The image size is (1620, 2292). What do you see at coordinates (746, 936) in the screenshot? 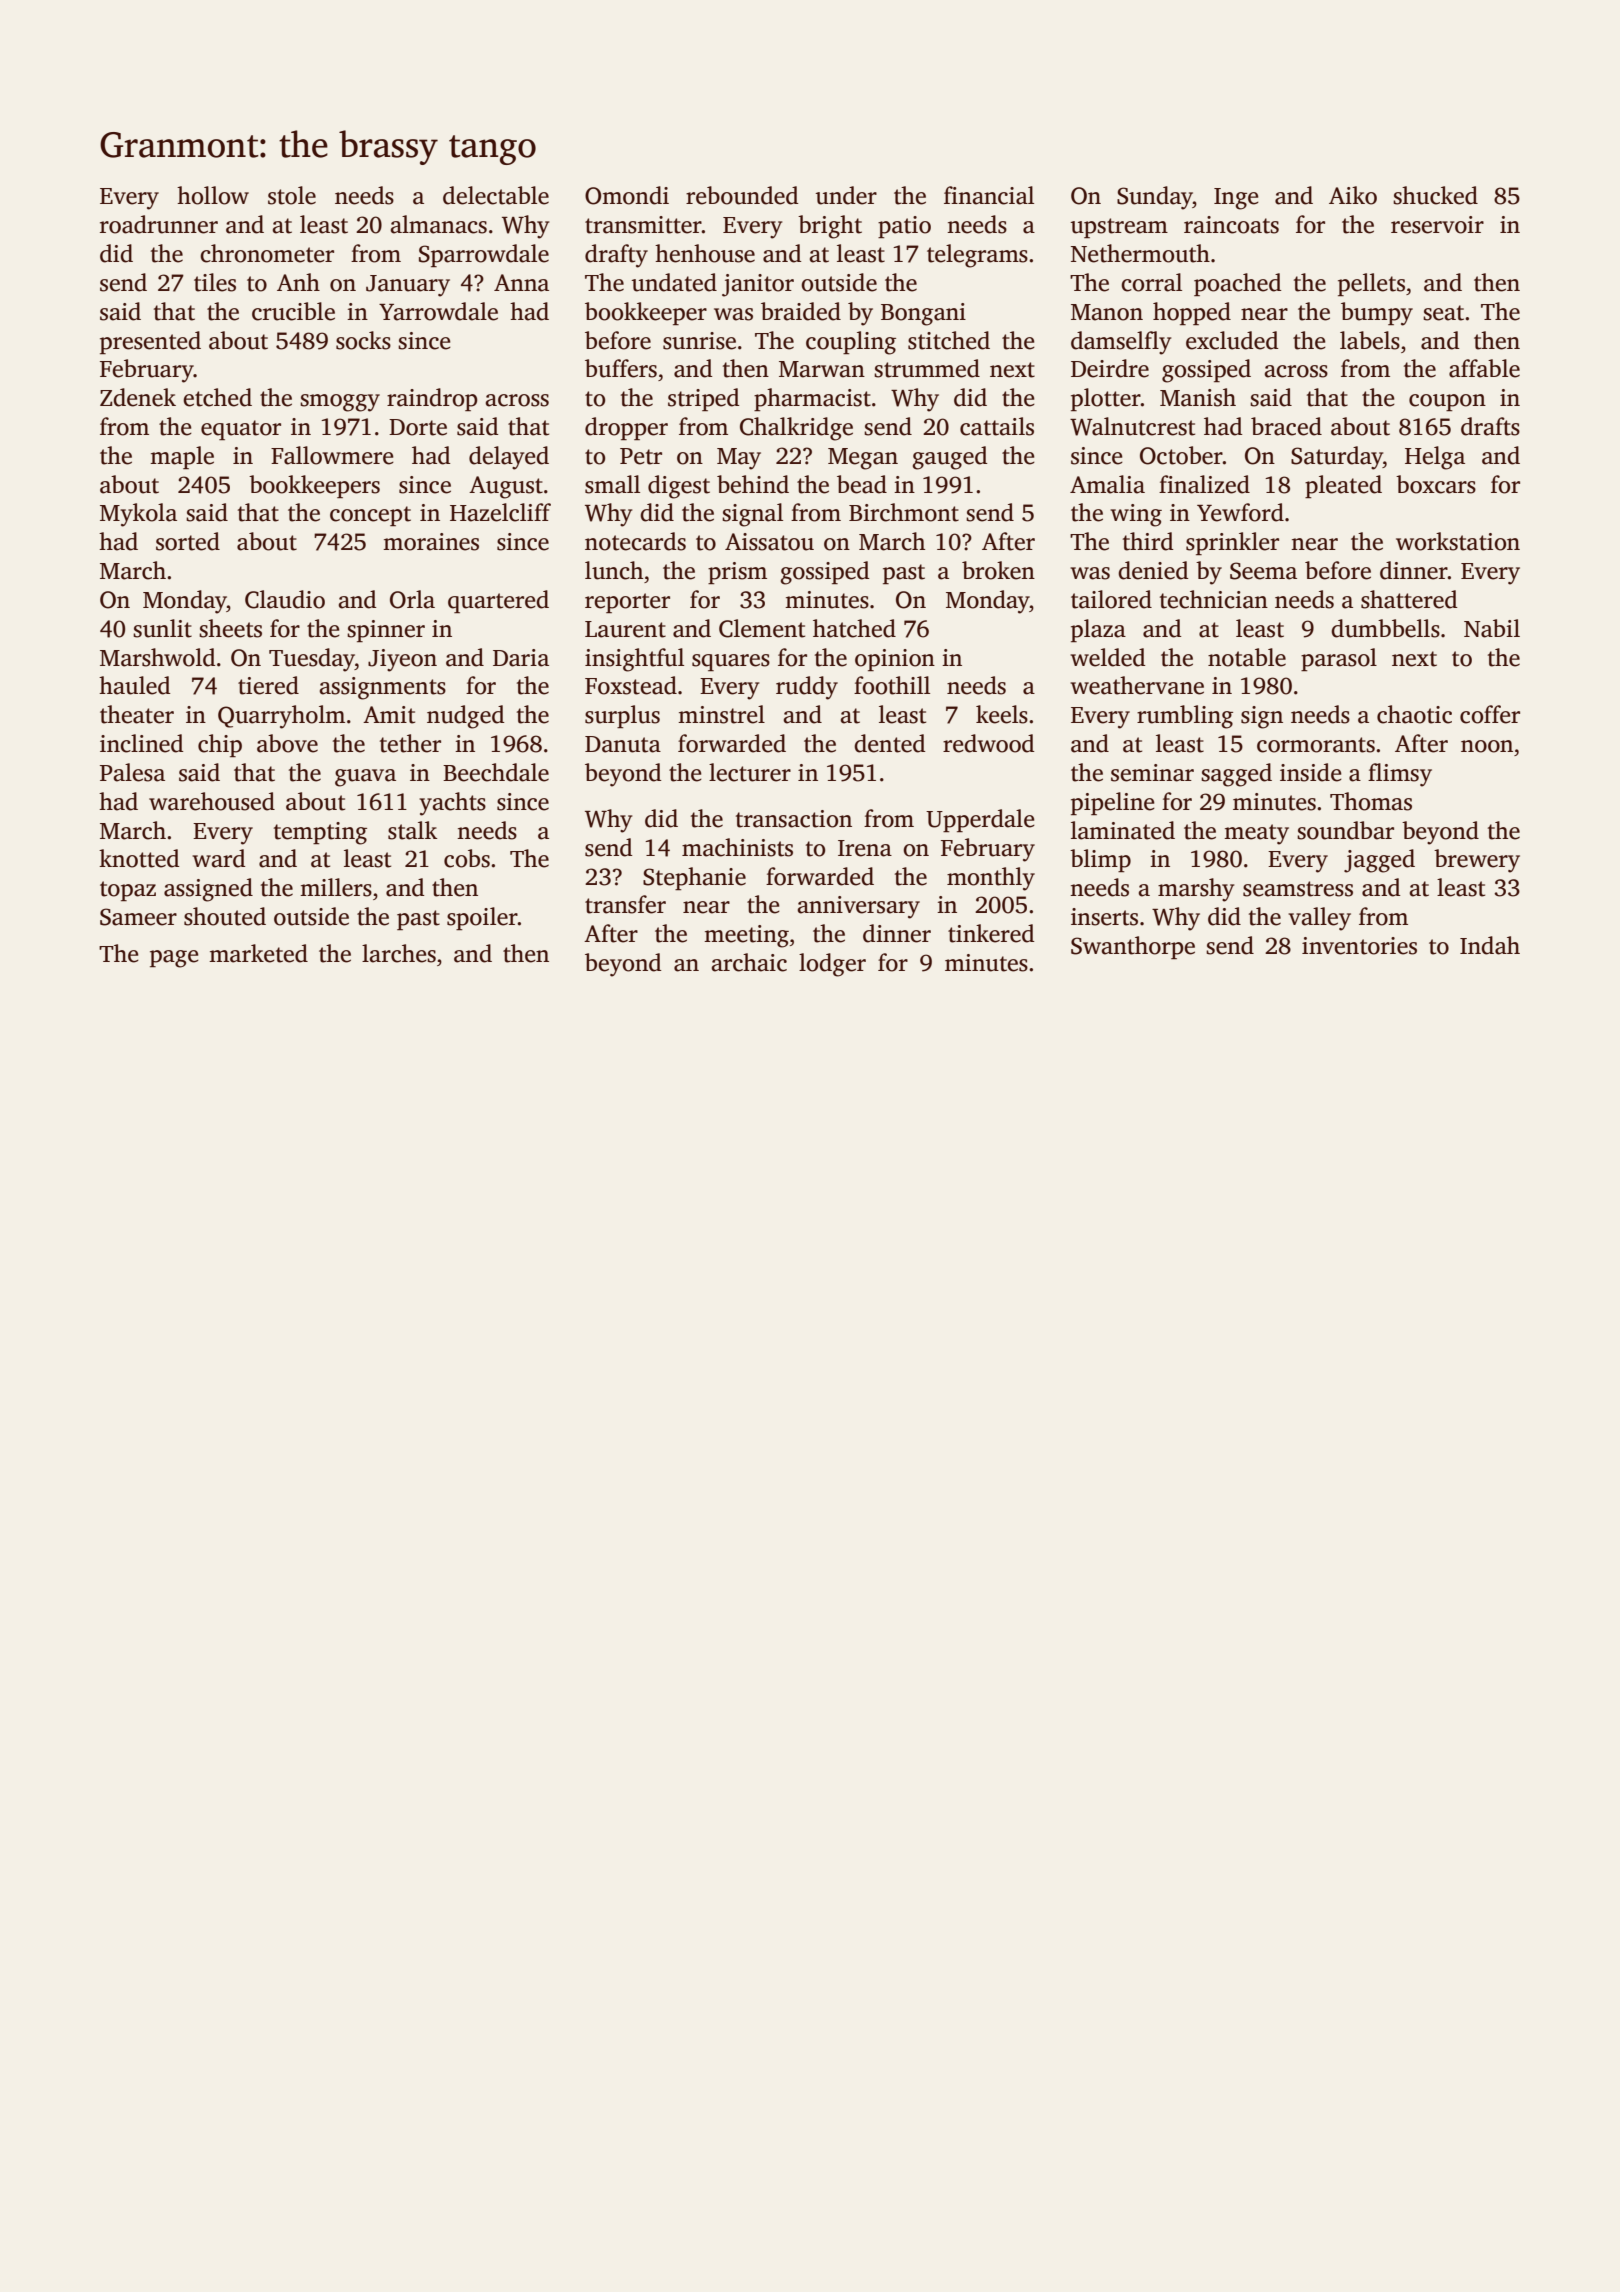
I see `meeting` at bounding box center [746, 936].
